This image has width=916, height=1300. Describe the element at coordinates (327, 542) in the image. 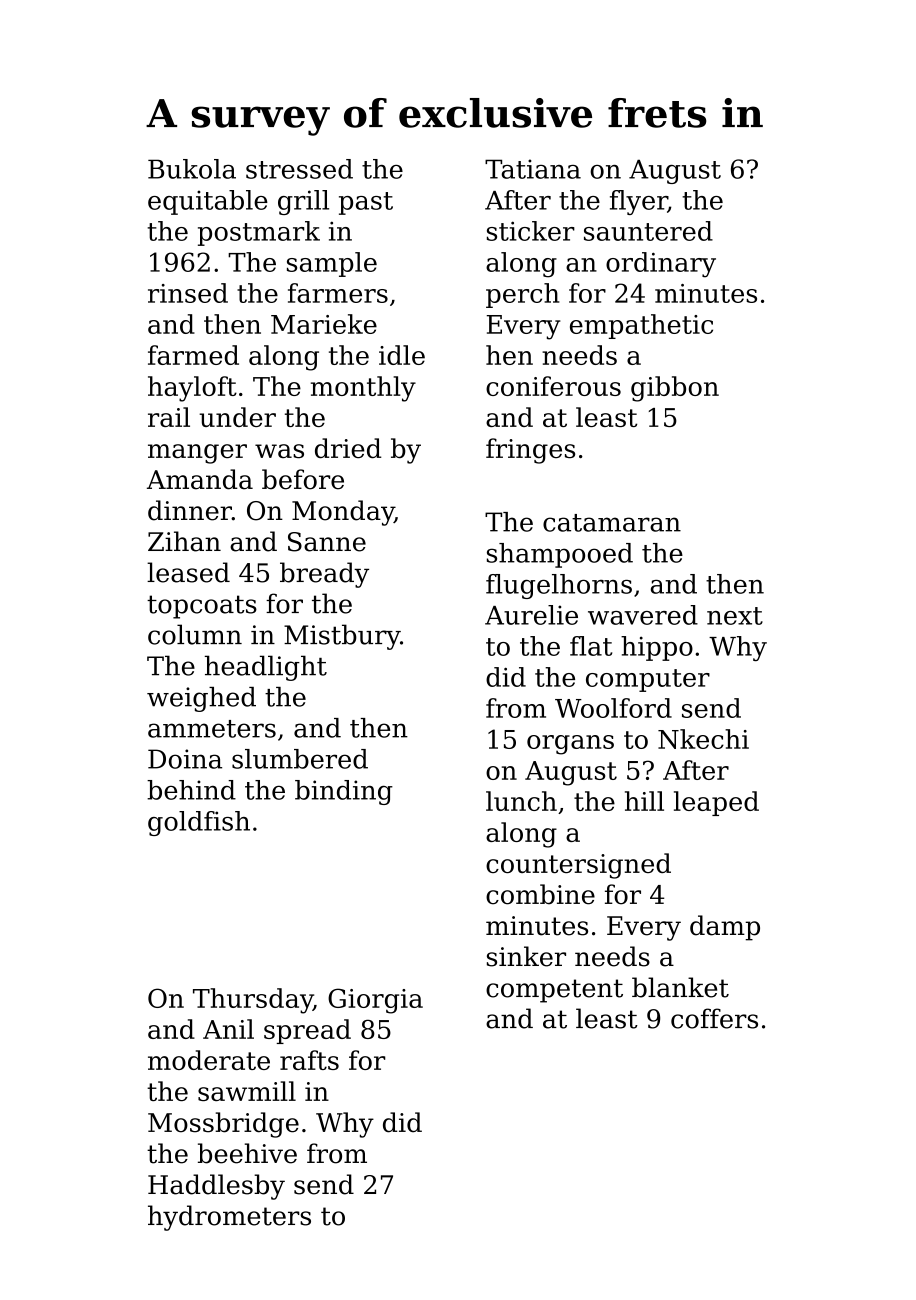

I see `Sanne` at that location.
